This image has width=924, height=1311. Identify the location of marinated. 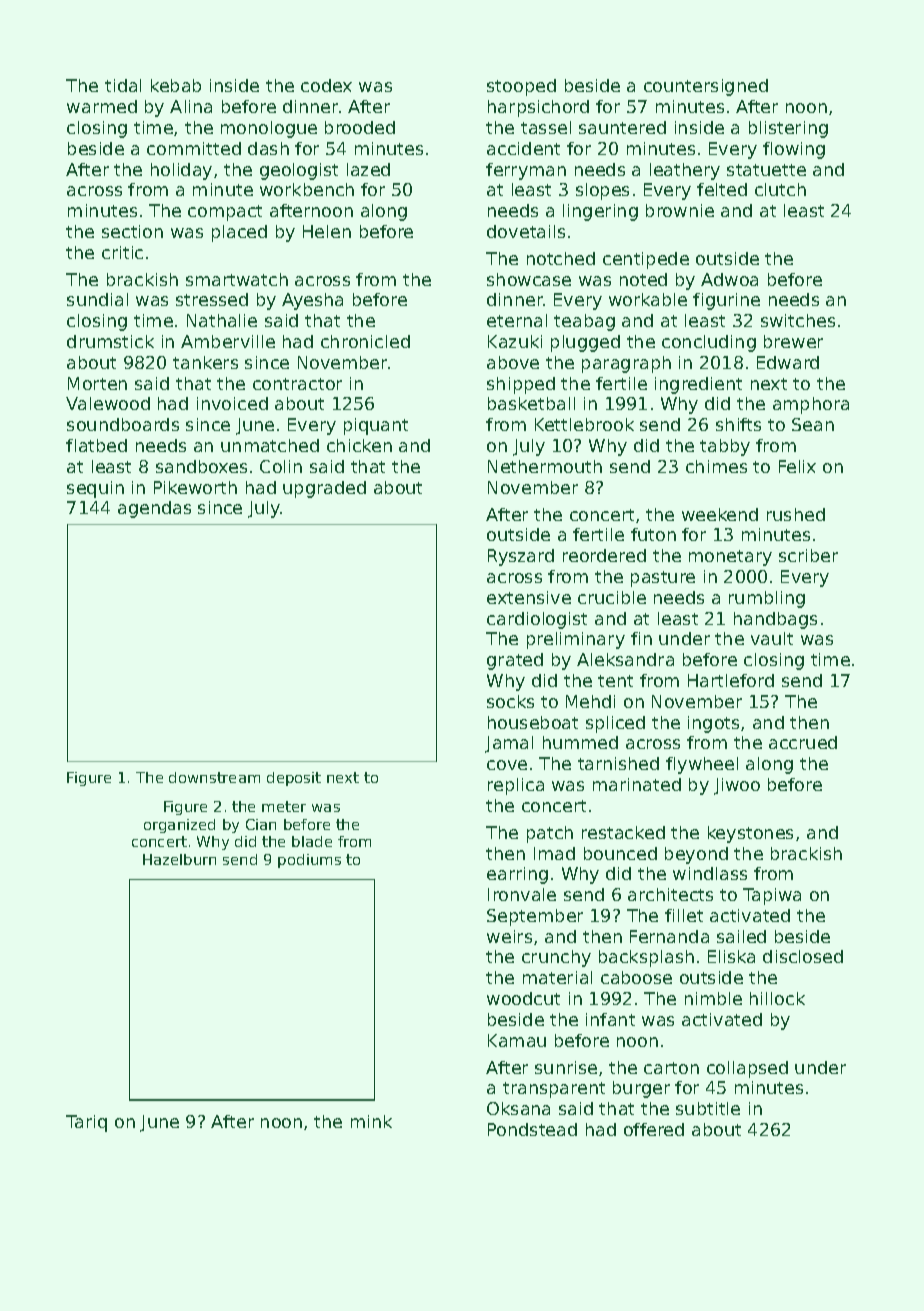
(637, 784).
